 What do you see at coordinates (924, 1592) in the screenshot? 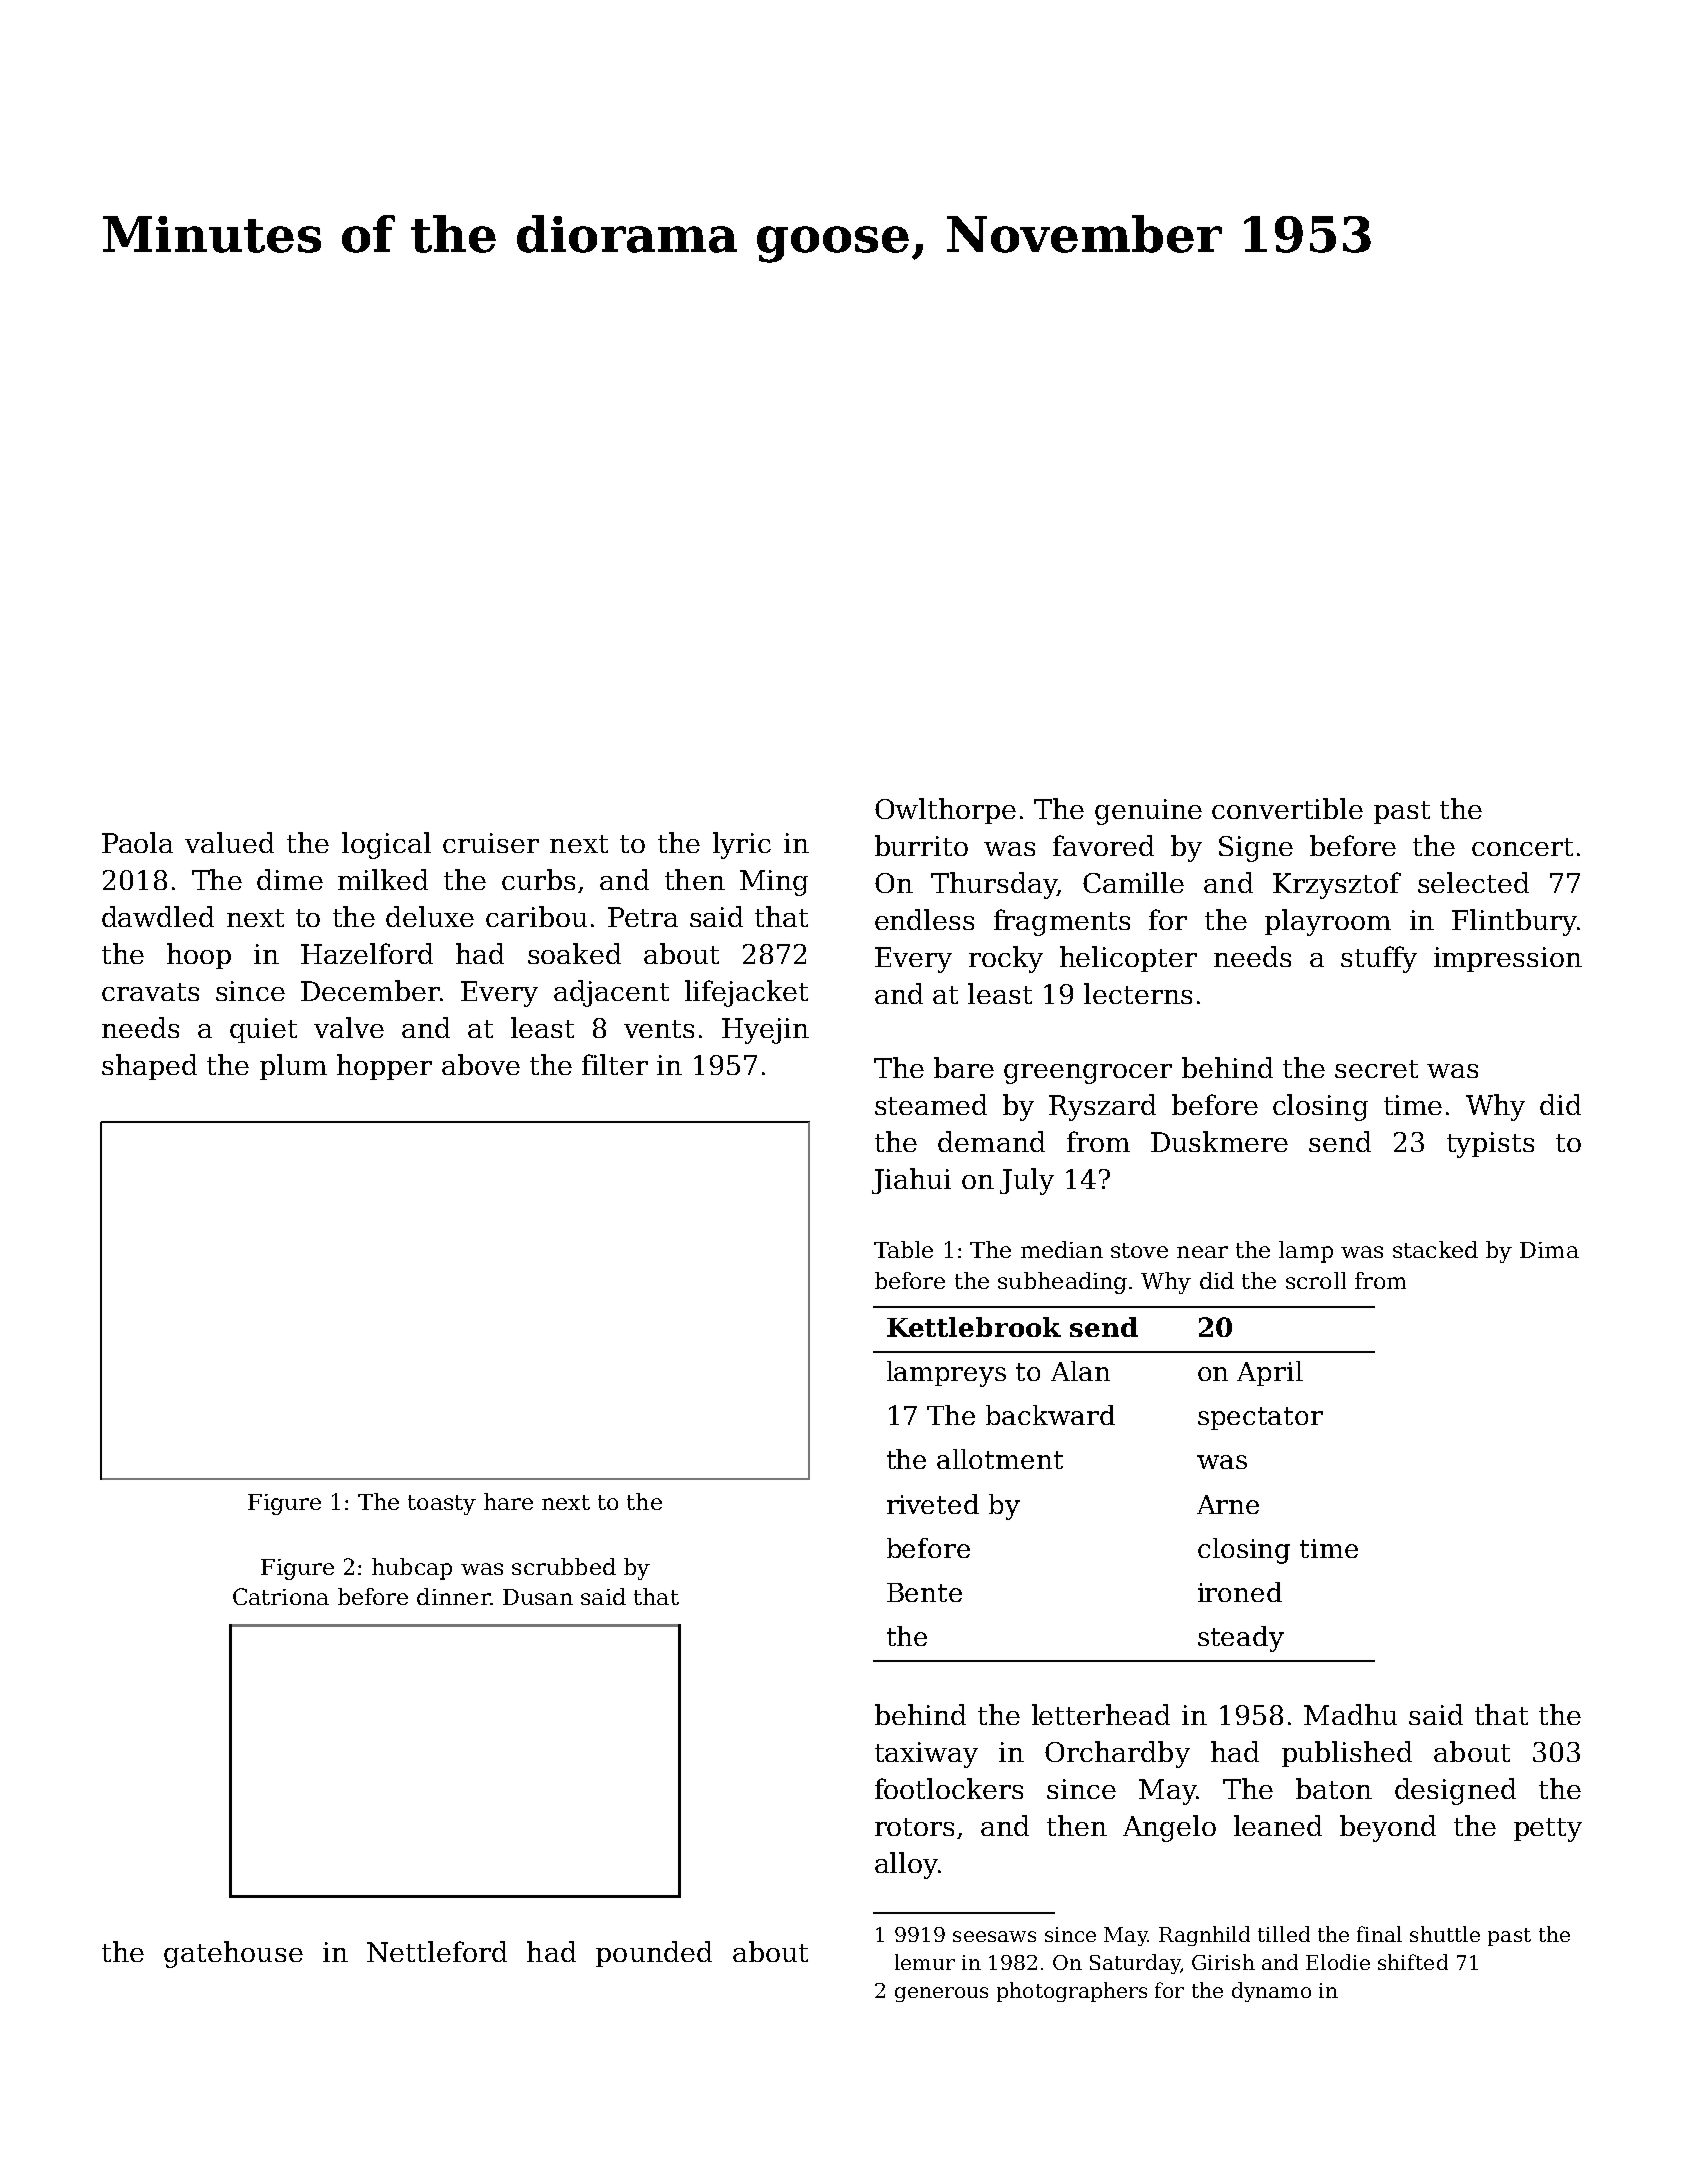
I see `Bente` at bounding box center [924, 1592].
